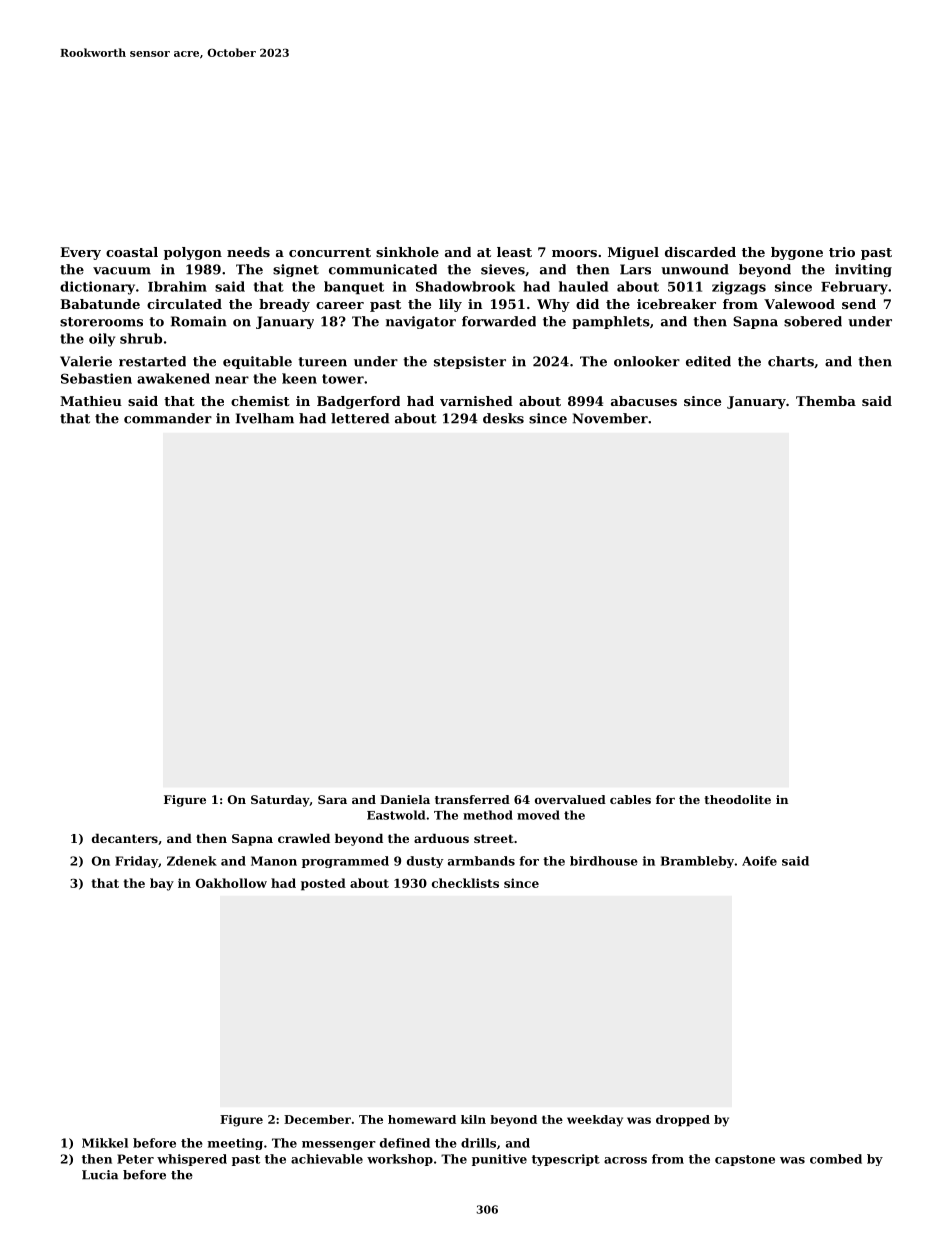 The height and width of the screenshot is (1233, 952). Describe the element at coordinates (405, 1143) in the screenshot. I see `defined` at that location.
